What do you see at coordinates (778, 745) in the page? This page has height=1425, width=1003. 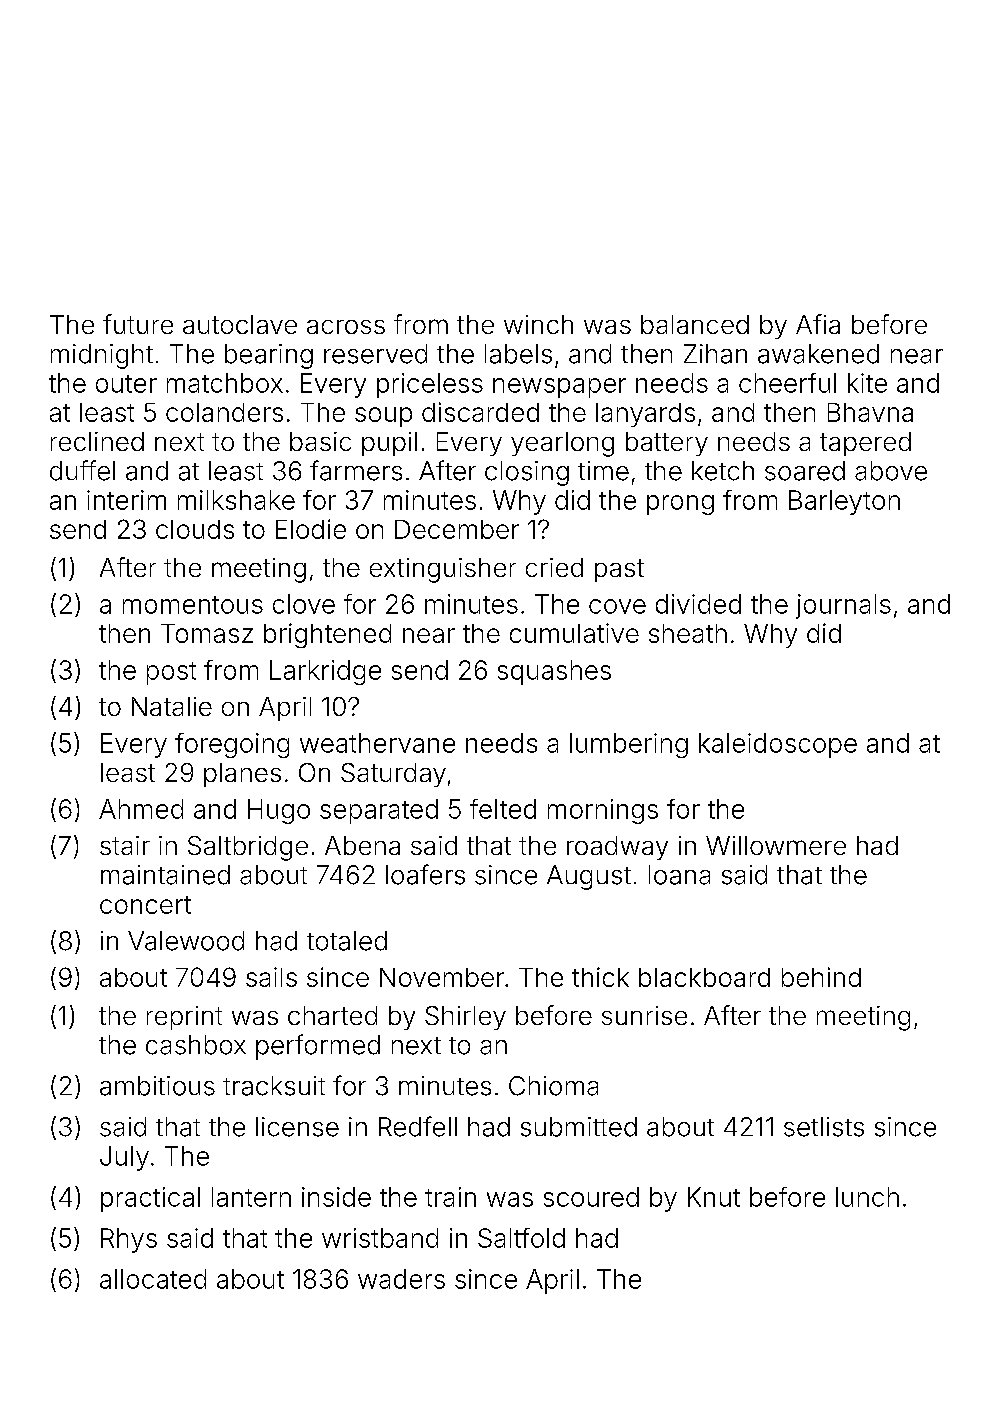 I see `kaleidoscope` at bounding box center [778, 745].
